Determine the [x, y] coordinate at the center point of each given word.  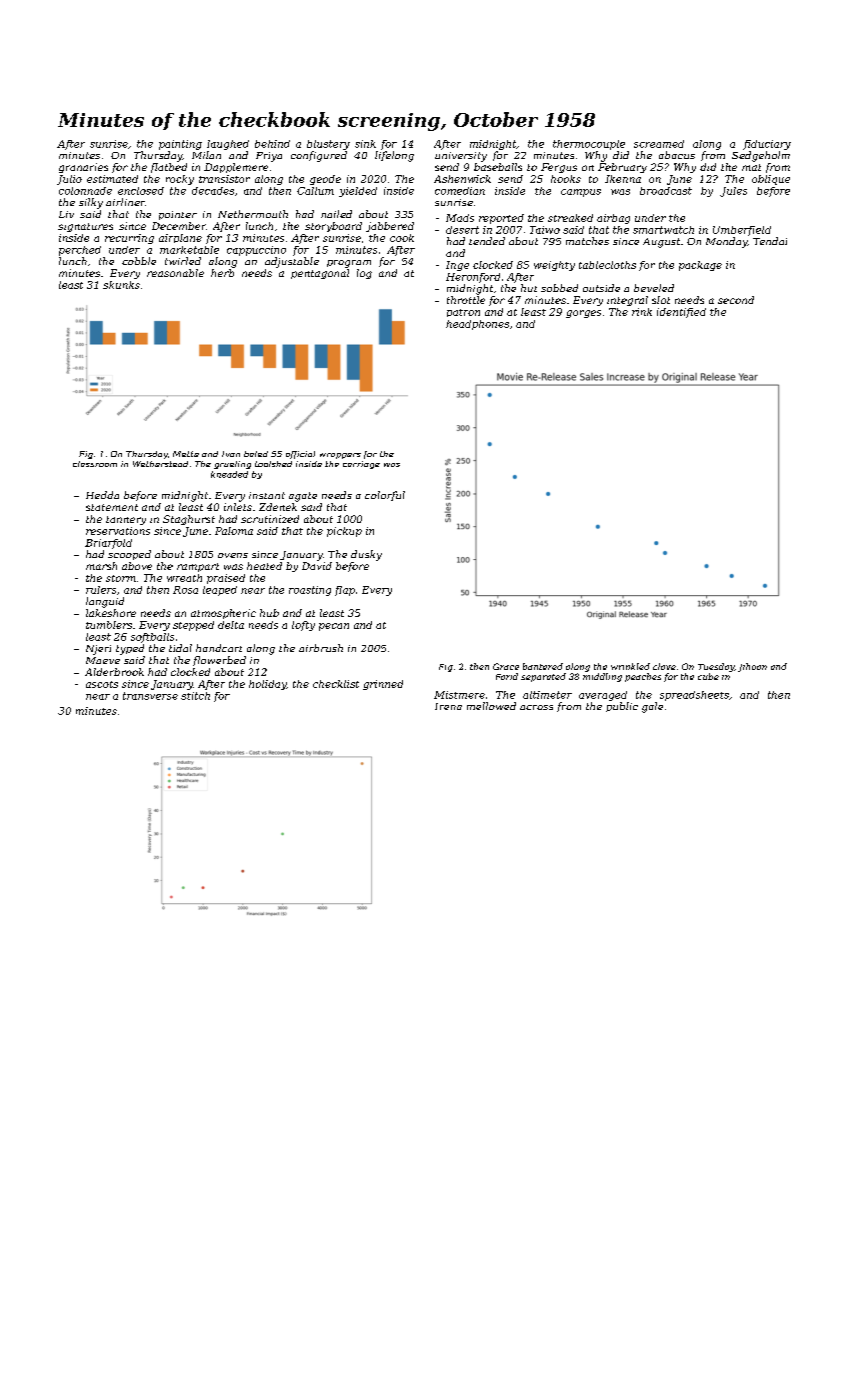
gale [652, 707]
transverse [150, 696]
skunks [121, 285]
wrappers [340, 456]
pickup [344, 532]
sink [365, 144]
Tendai [770, 241]
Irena [448, 706]
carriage [361, 465]
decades [213, 191]
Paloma [234, 531]
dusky [366, 555]
